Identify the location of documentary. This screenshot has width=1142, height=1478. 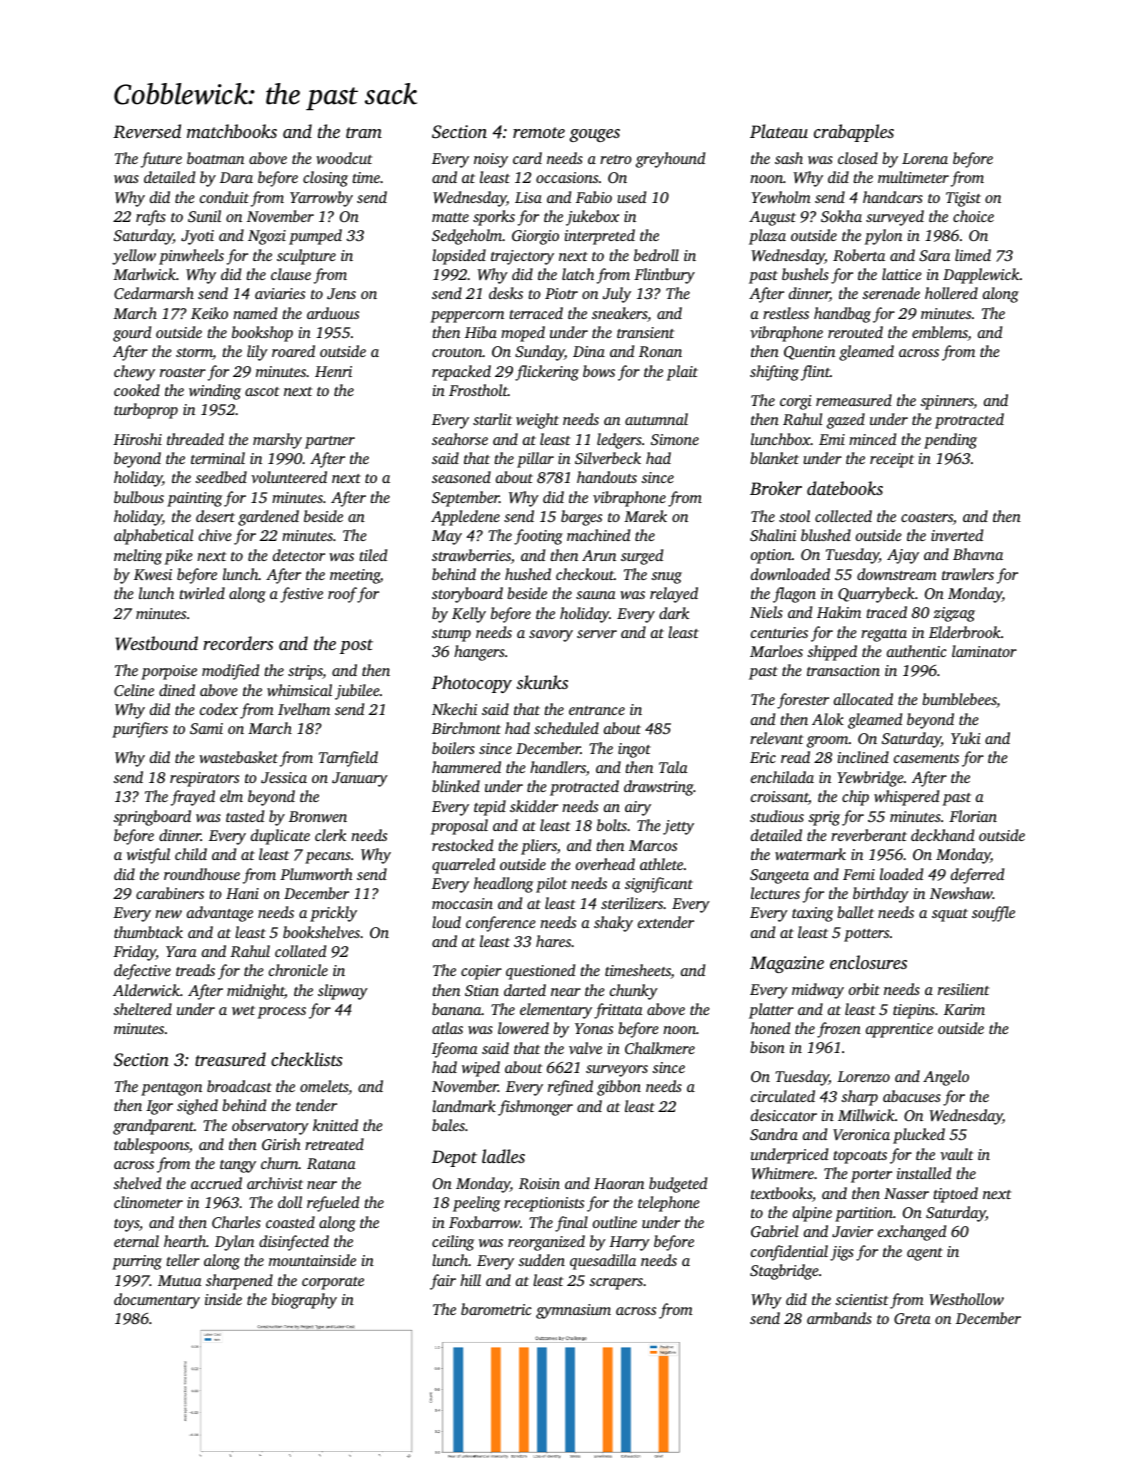
(157, 1301).
